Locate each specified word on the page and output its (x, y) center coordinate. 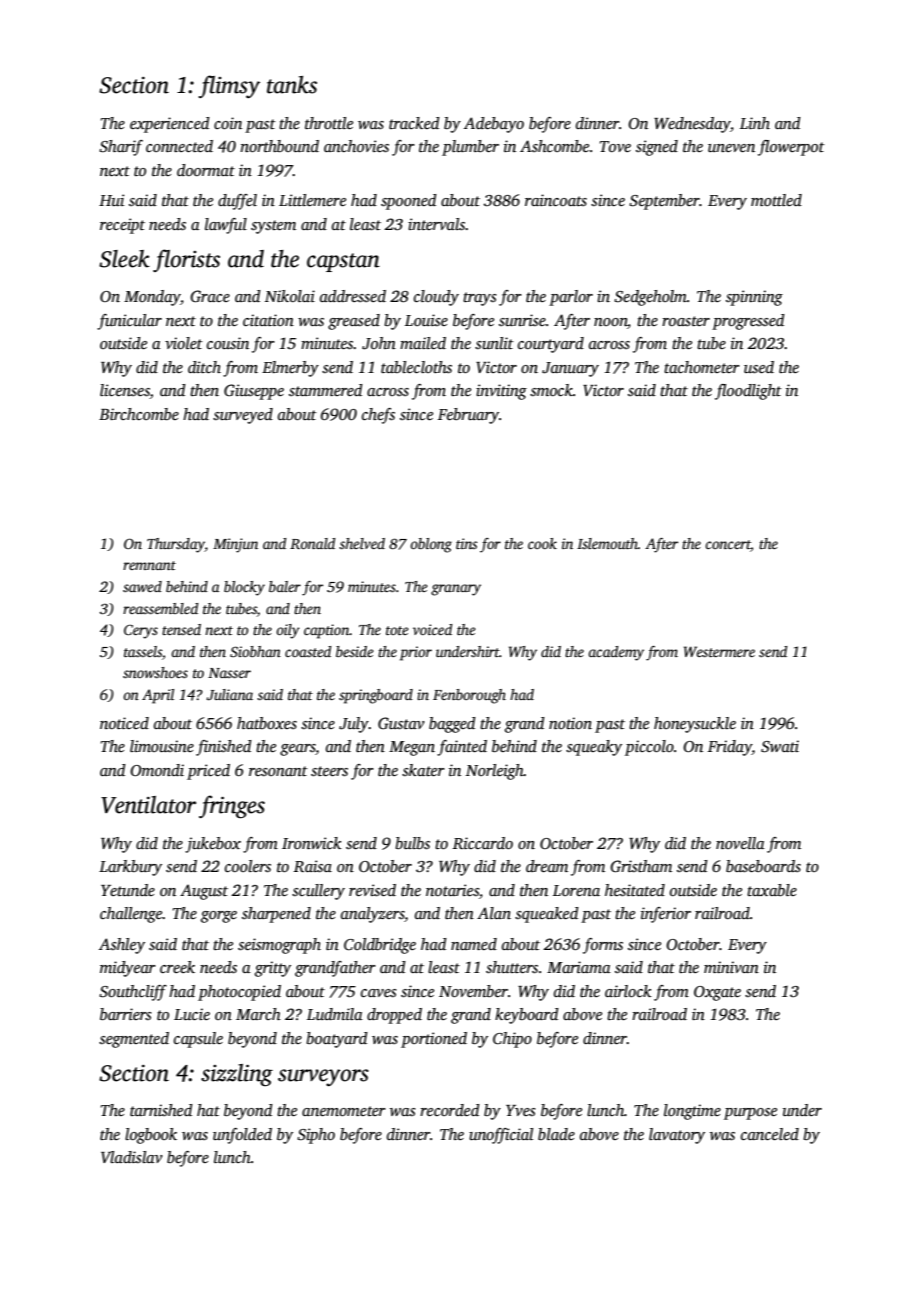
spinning (754, 298)
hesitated (635, 890)
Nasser (229, 673)
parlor (571, 298)
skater (423, 770)
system (273, 227)
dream (547, 866)
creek (177, 967)
